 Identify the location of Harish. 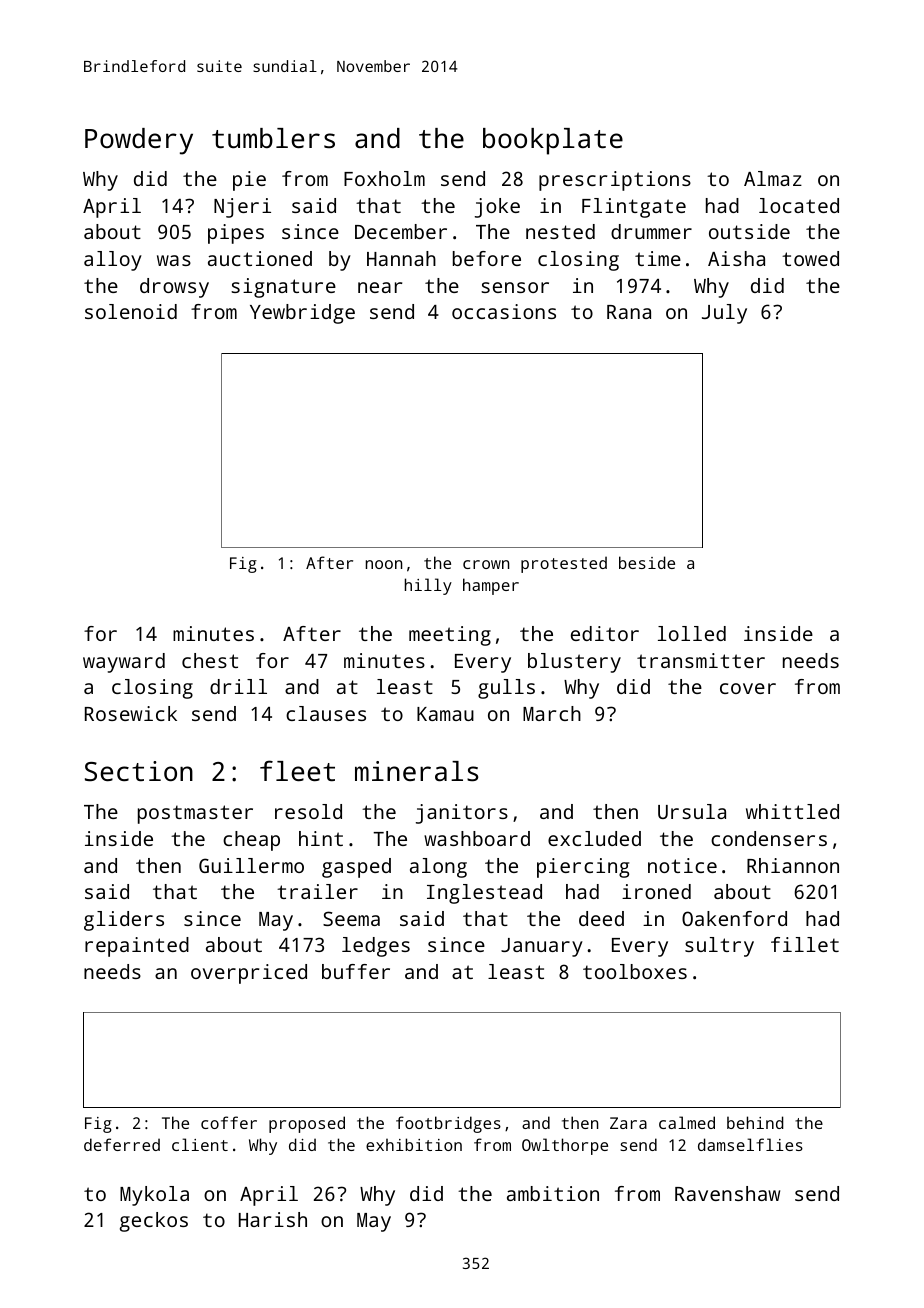
(273, 1219).
